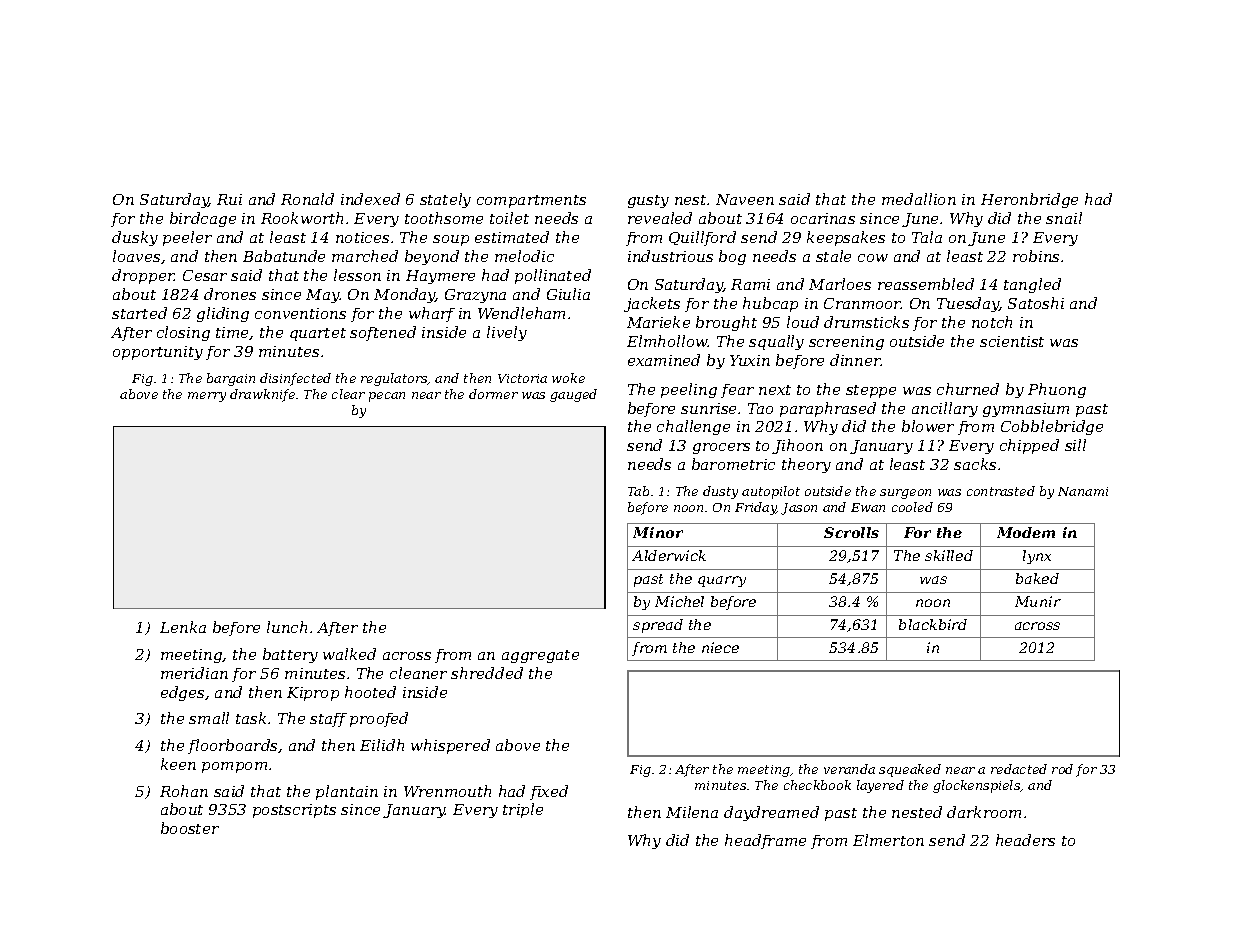  What do you see at coordinates (910, 770) in the screenshot?
I see `squeaked` at bounding box center [910, 770].
